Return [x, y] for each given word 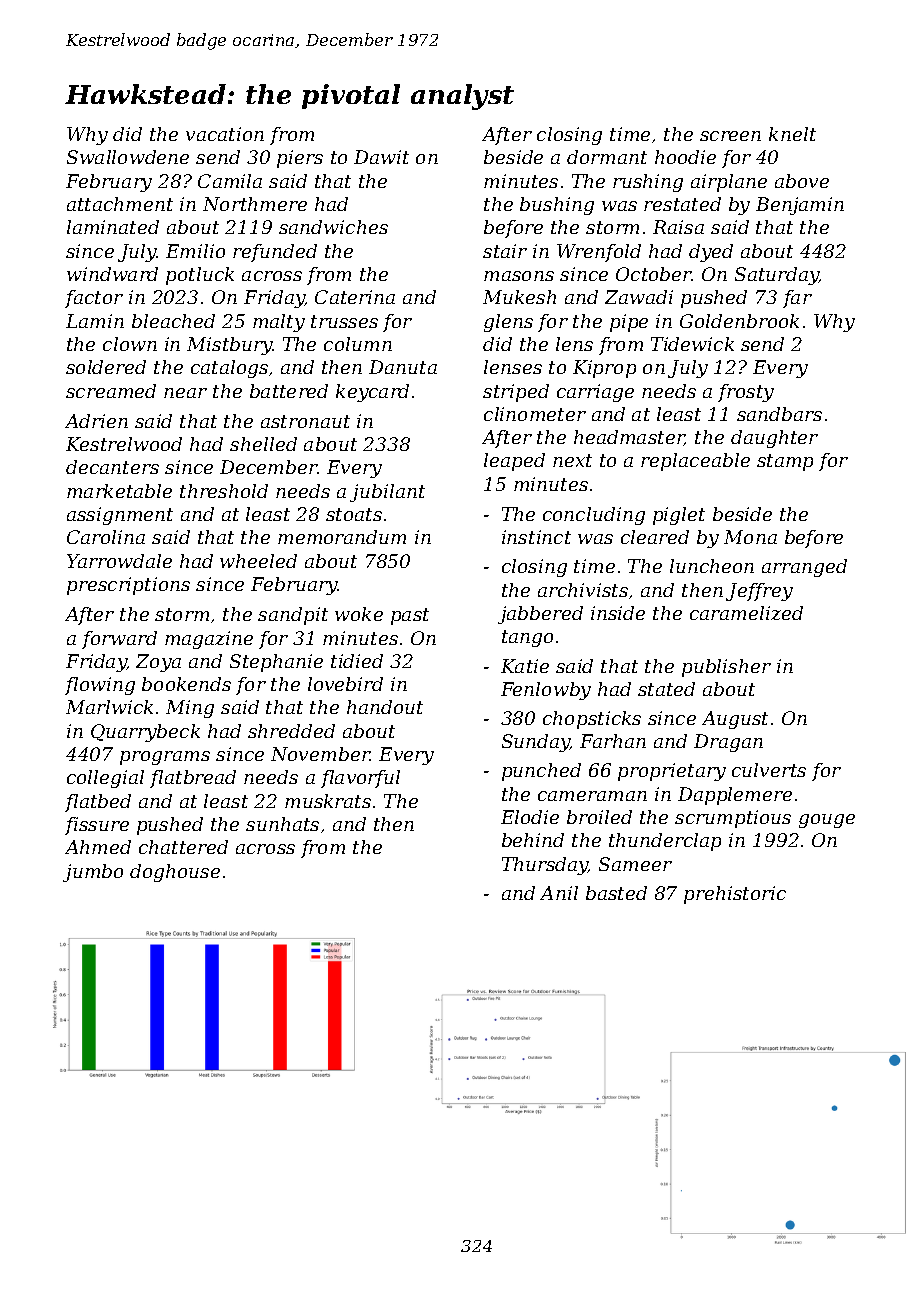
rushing [648, 183]
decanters [112, 467]
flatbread [193, 779]
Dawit [381, 157]
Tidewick [692, 344]
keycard [372, 393]
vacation [225, 134]
